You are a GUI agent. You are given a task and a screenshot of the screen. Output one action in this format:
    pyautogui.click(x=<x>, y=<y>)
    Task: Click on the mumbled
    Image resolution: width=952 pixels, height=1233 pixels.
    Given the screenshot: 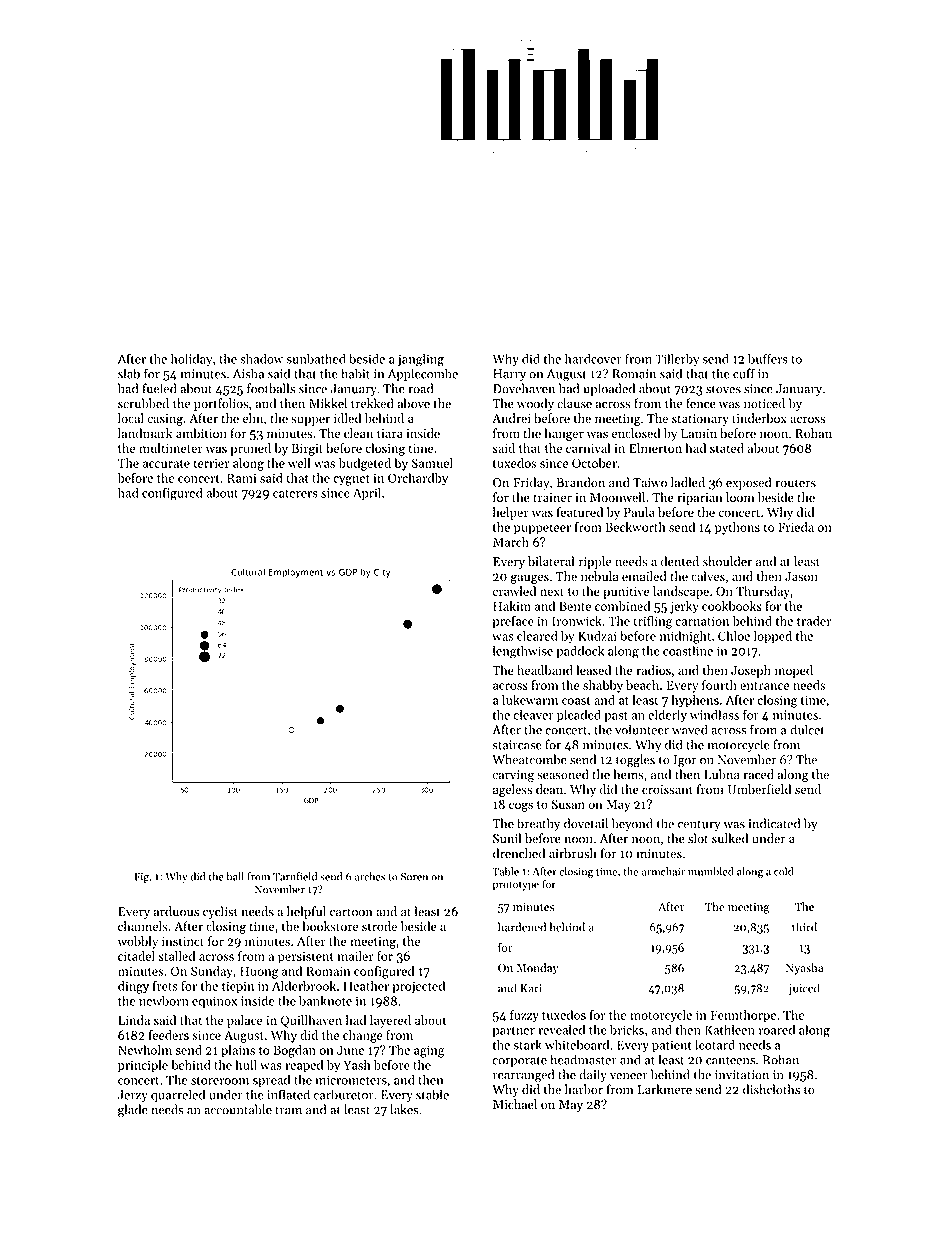 What is the action you would take?
    pyautogui.click(x=711, y=871)
